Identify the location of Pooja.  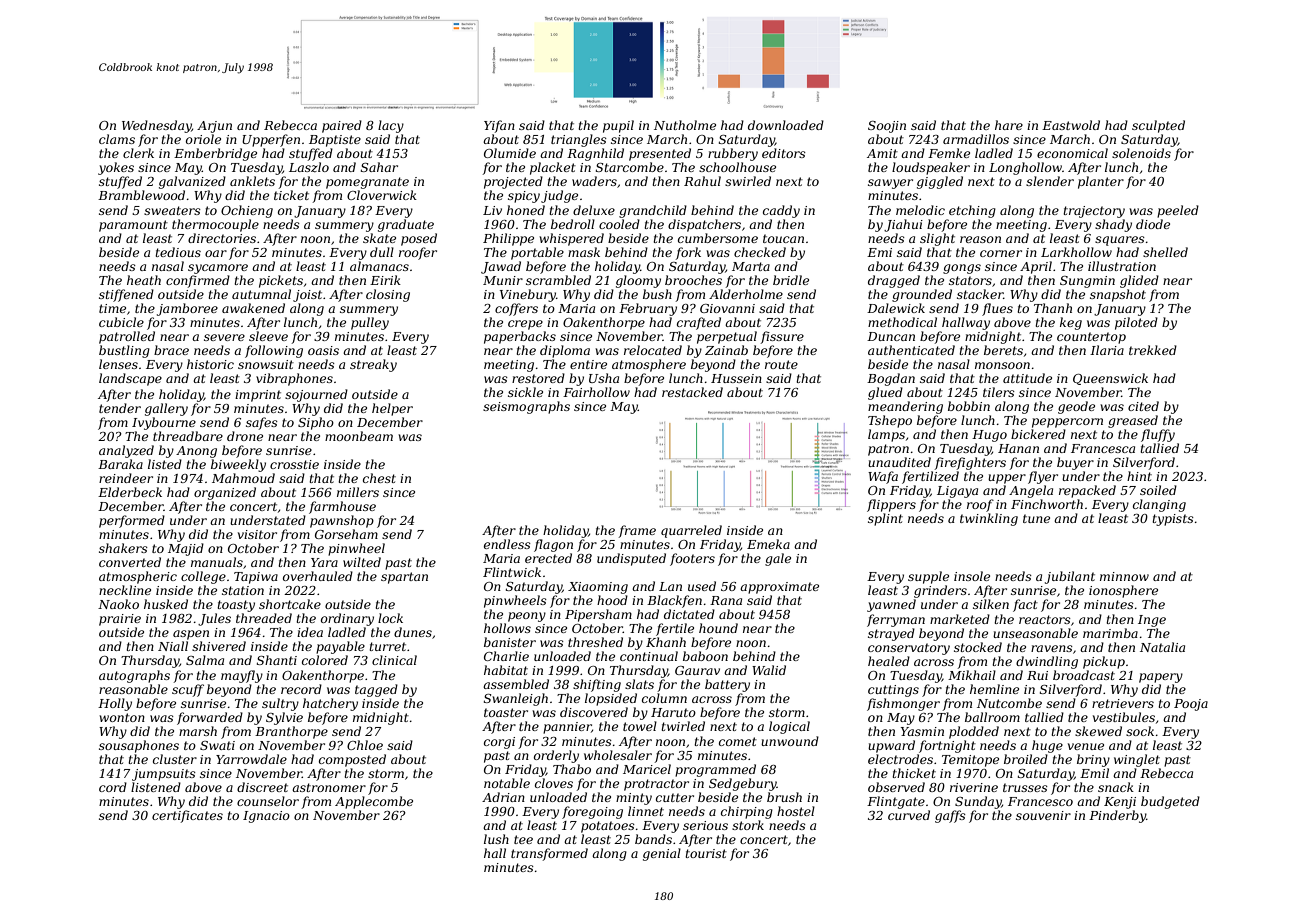
(1191, 705).
